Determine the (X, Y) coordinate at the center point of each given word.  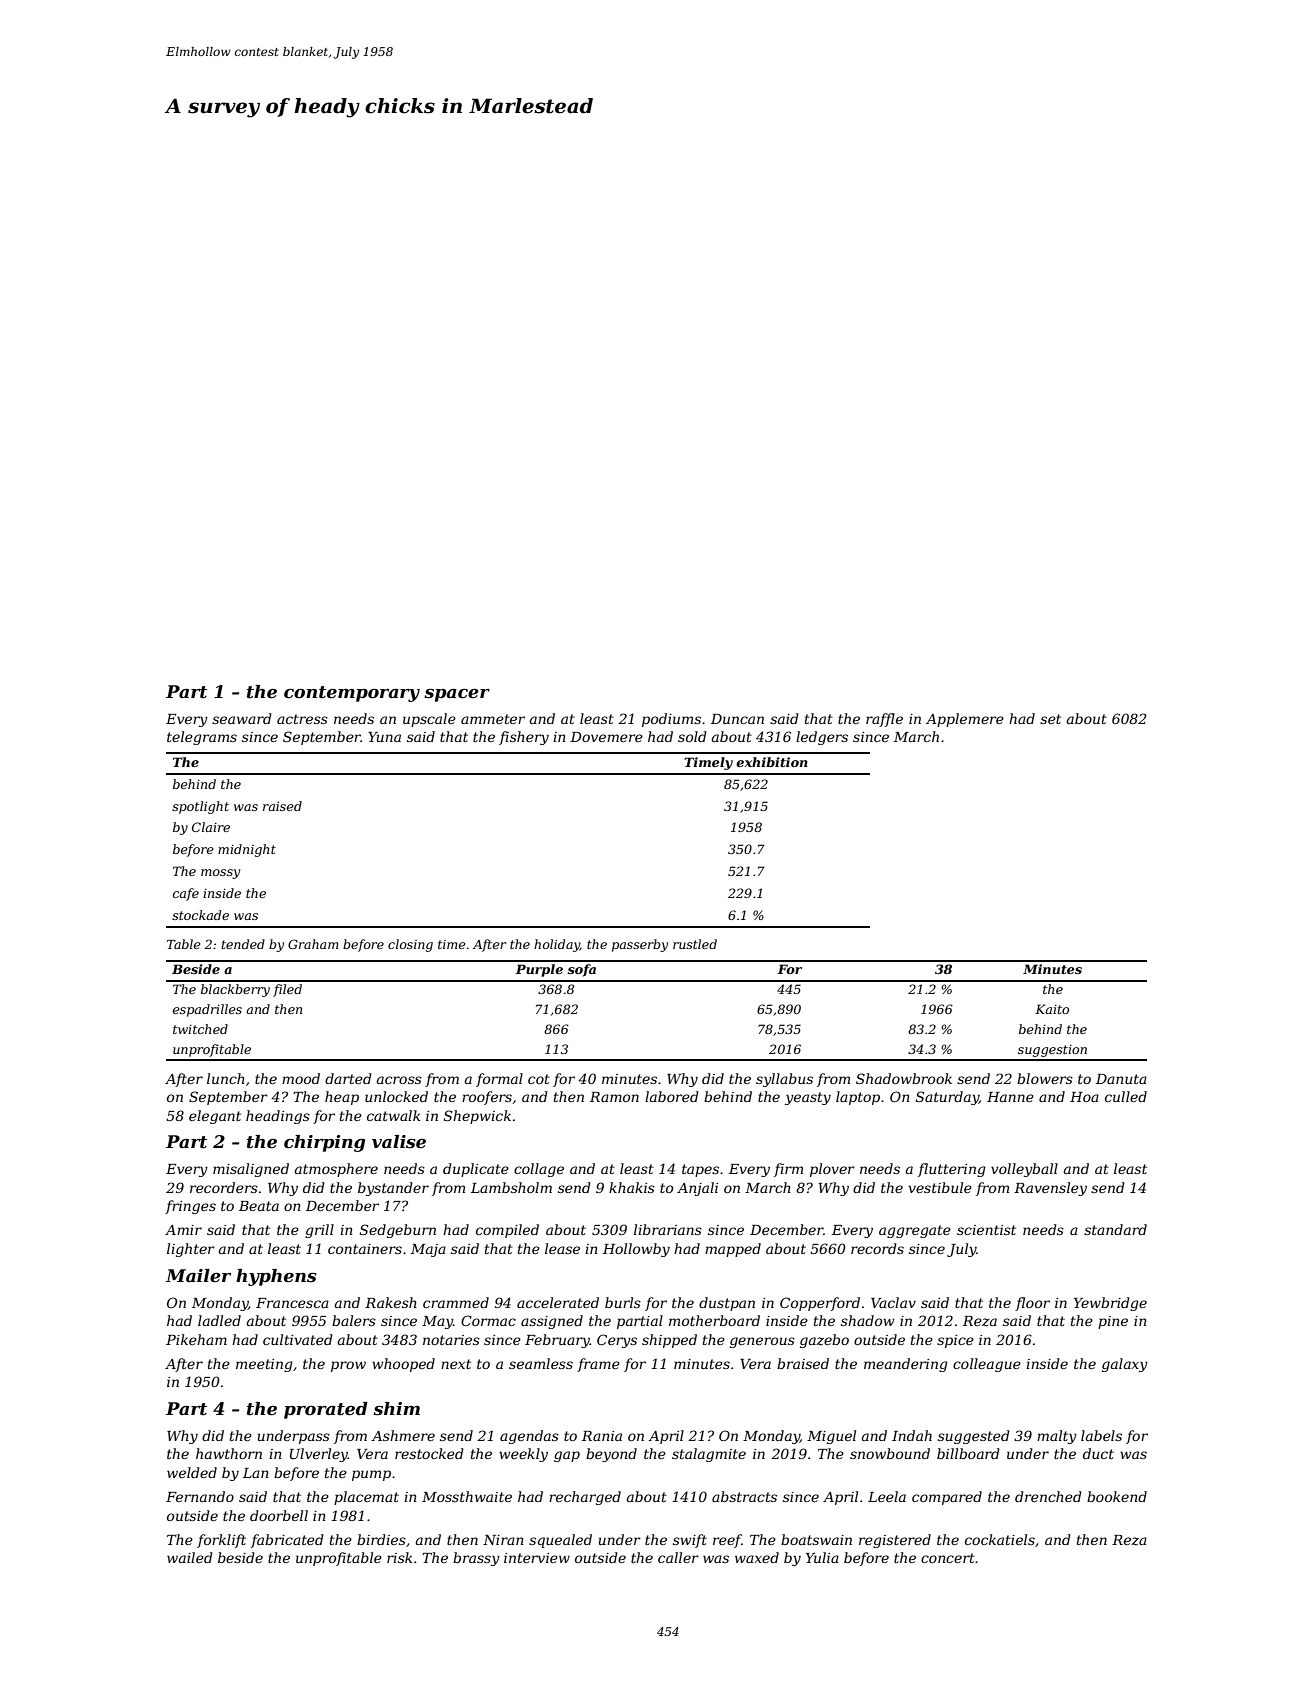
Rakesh (391, 1302)
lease (562, 1248)
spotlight (200, 807)
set (1050, 719)
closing (410, 945)
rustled (695, 944)
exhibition (772, 762)
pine (1113, 1322)
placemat (366, 1498)
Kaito (1052, 1009)
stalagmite (709, 1455)
